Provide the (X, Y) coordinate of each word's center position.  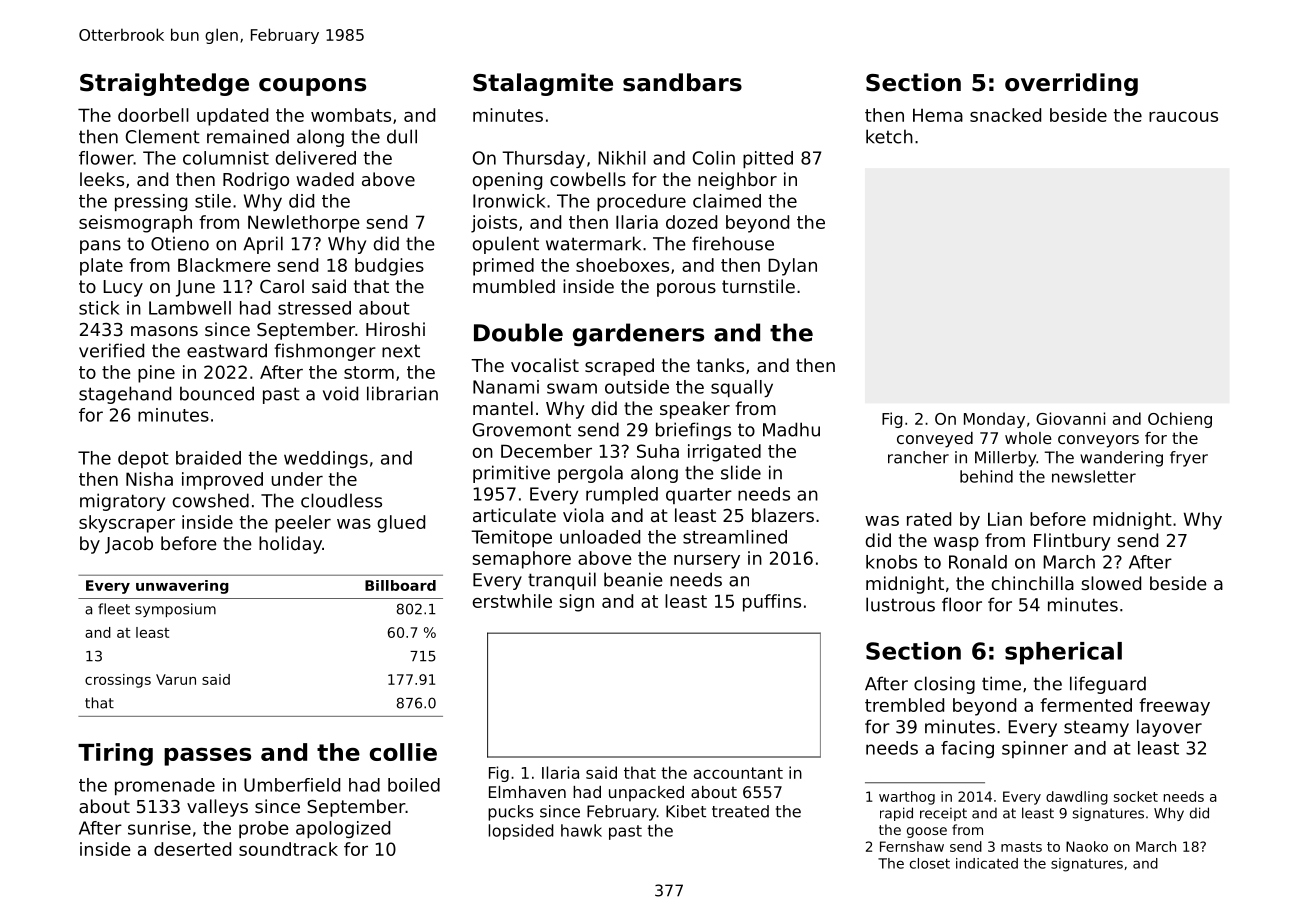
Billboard (400, 585)
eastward (227, 350)
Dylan (792, 267)
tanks (720, 365)
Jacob (129, 545)
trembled (904, 705)
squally (742, 388)
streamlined (735, 537)
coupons (312, 87)
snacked (1005, 115)
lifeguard (1108, 685)
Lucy (123, 288)
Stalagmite (543, 84)
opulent (506, 245)
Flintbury (1072, 542)
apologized (343, 829)
